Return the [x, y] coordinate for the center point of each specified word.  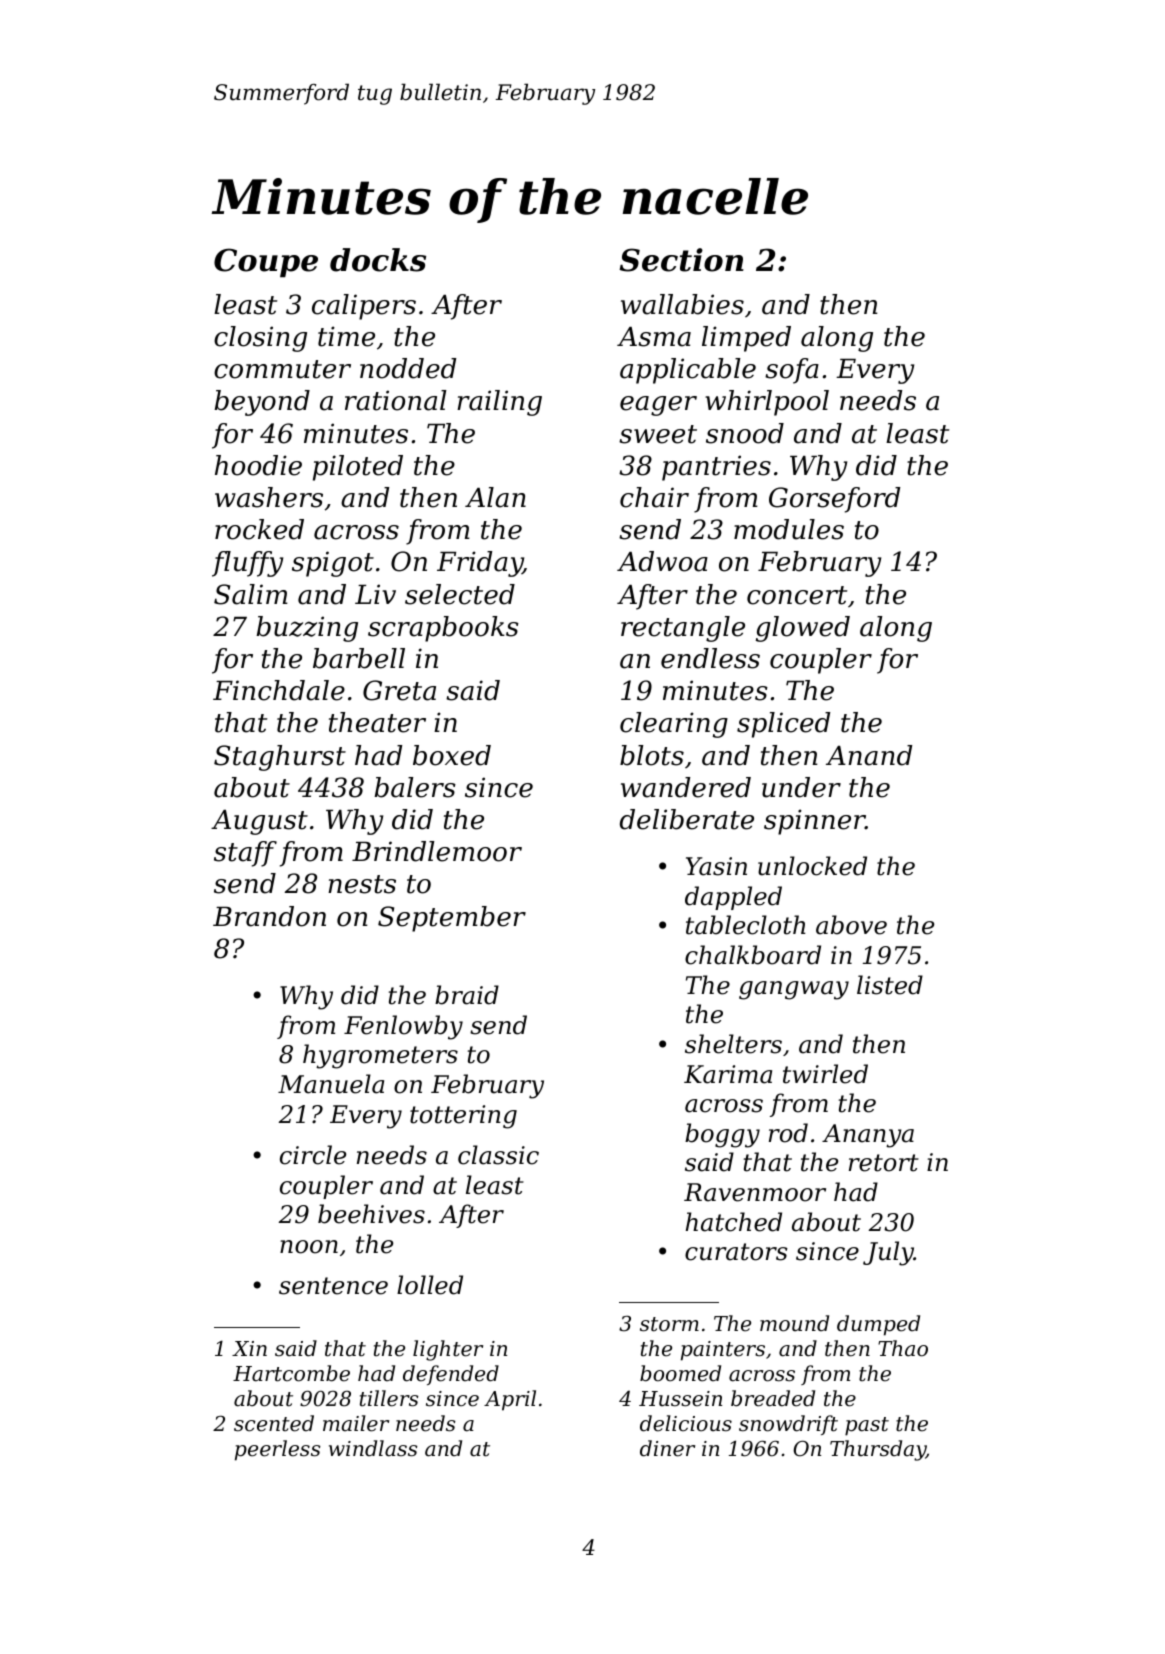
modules [789, 529]
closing [260, 339]
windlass [373, 1448]
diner [667, 1448]
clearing [674, 725]
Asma [654, 337]
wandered [686, 787]
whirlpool [767, 403]
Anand [869, 755]
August [259, 822]
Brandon [269, 916]
